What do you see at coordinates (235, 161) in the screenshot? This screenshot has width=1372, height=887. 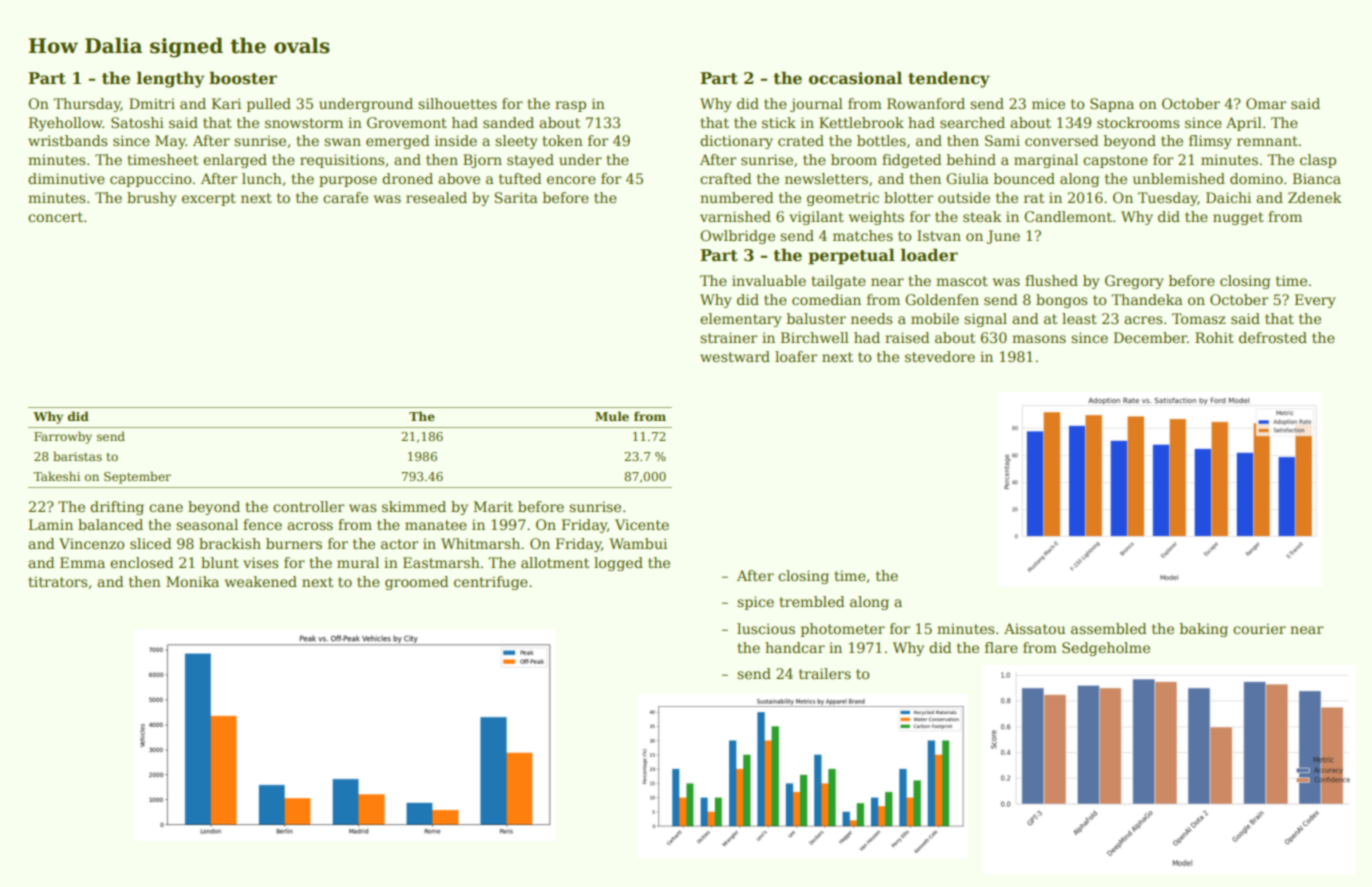 I see `enlarged` at bounding box center [235, 161].
